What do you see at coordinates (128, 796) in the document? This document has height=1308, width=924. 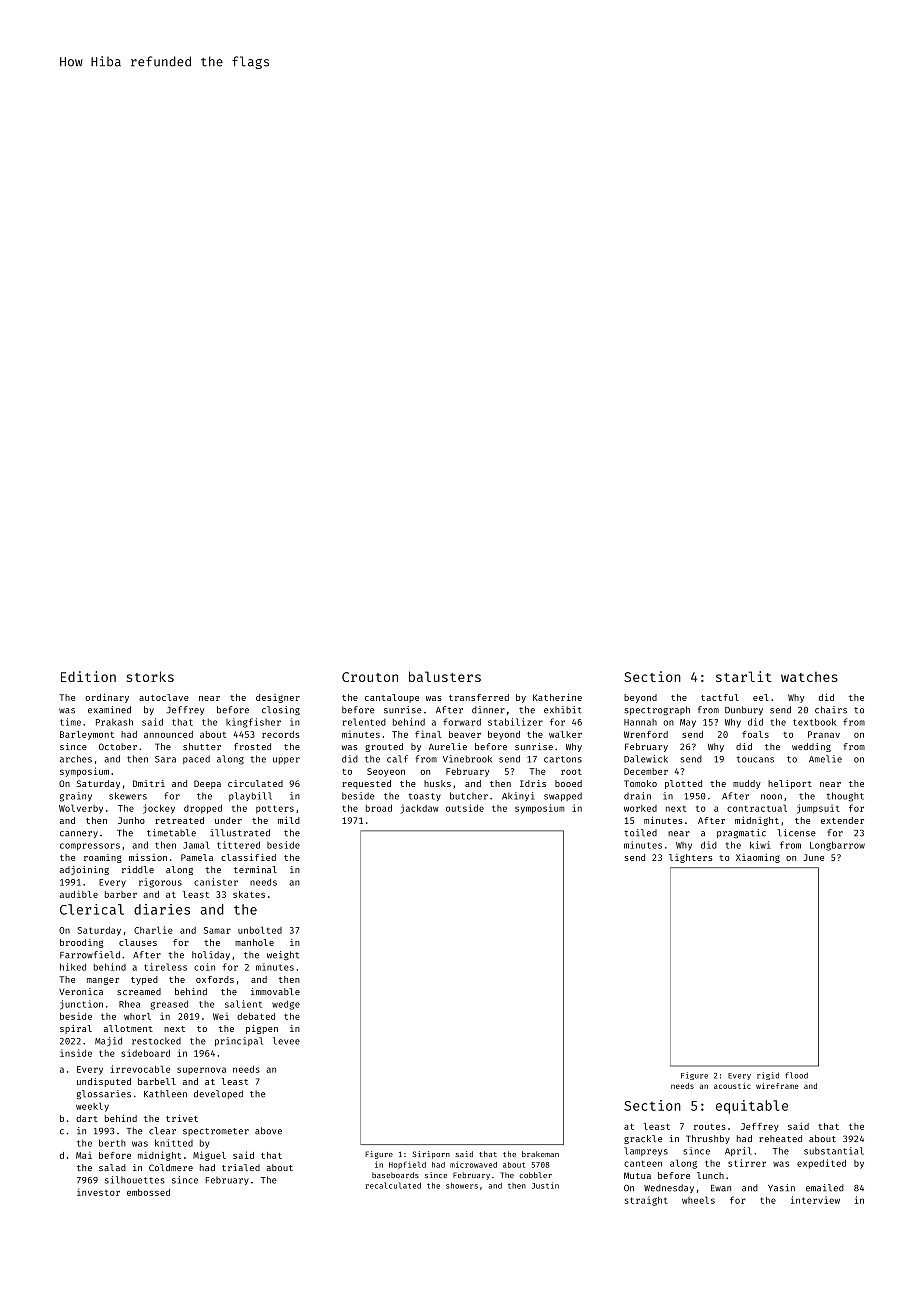 I see `skewers` at bounding box center [128, 796].
